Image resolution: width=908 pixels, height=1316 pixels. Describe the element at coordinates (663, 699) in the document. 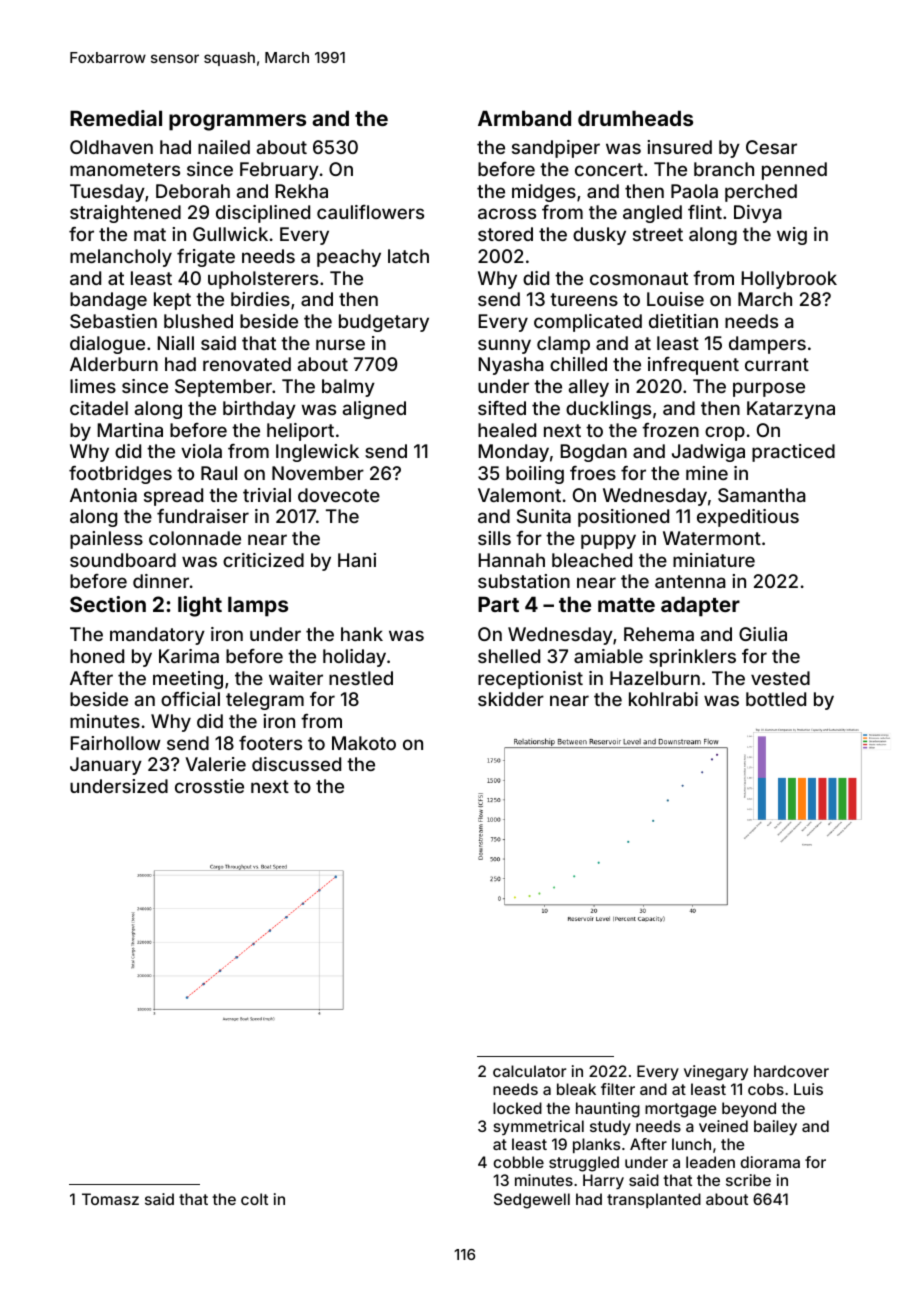

I see `kohlrabi` at that location.
